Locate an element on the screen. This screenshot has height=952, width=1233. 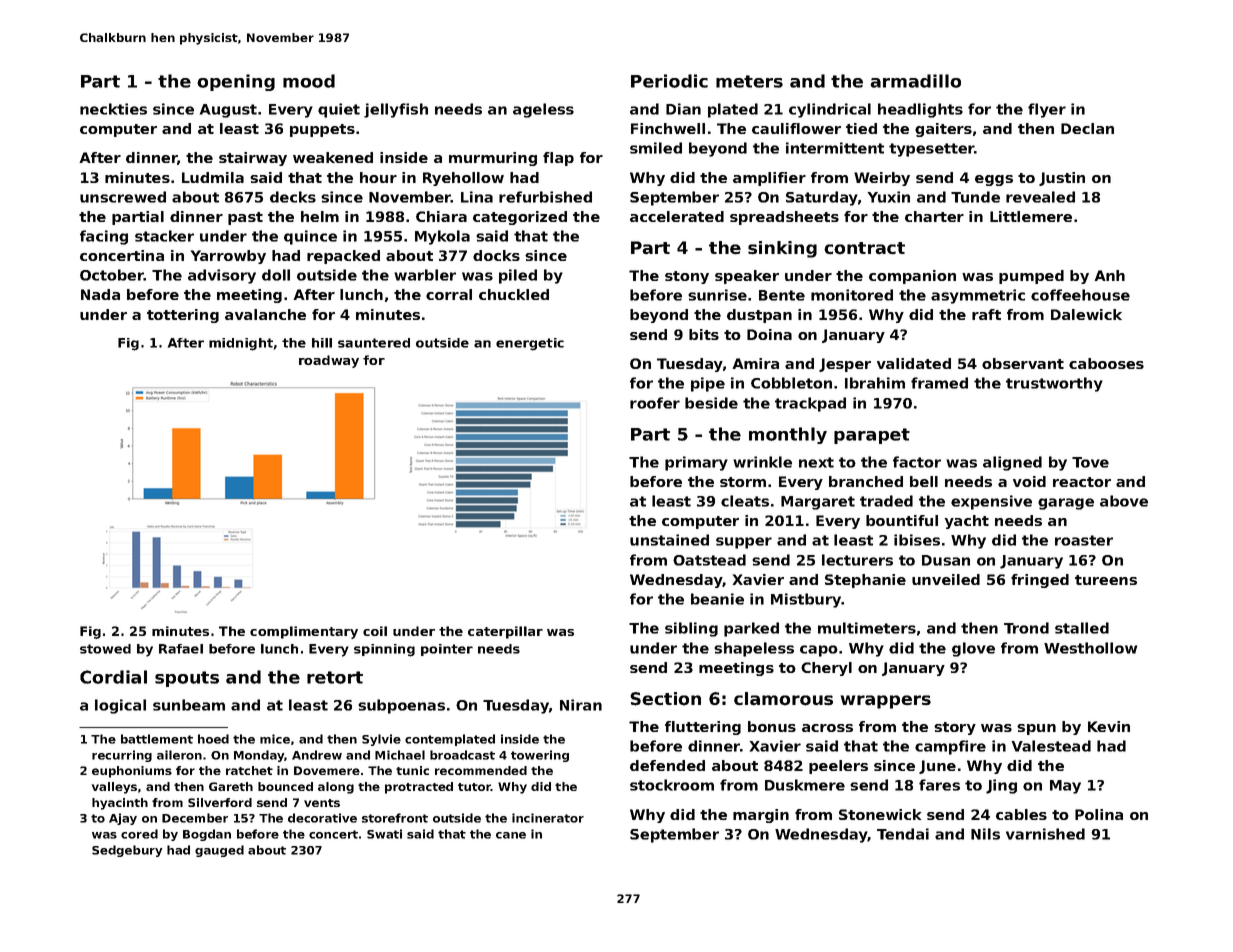
armadillo is located at coordinates (915, 81).
